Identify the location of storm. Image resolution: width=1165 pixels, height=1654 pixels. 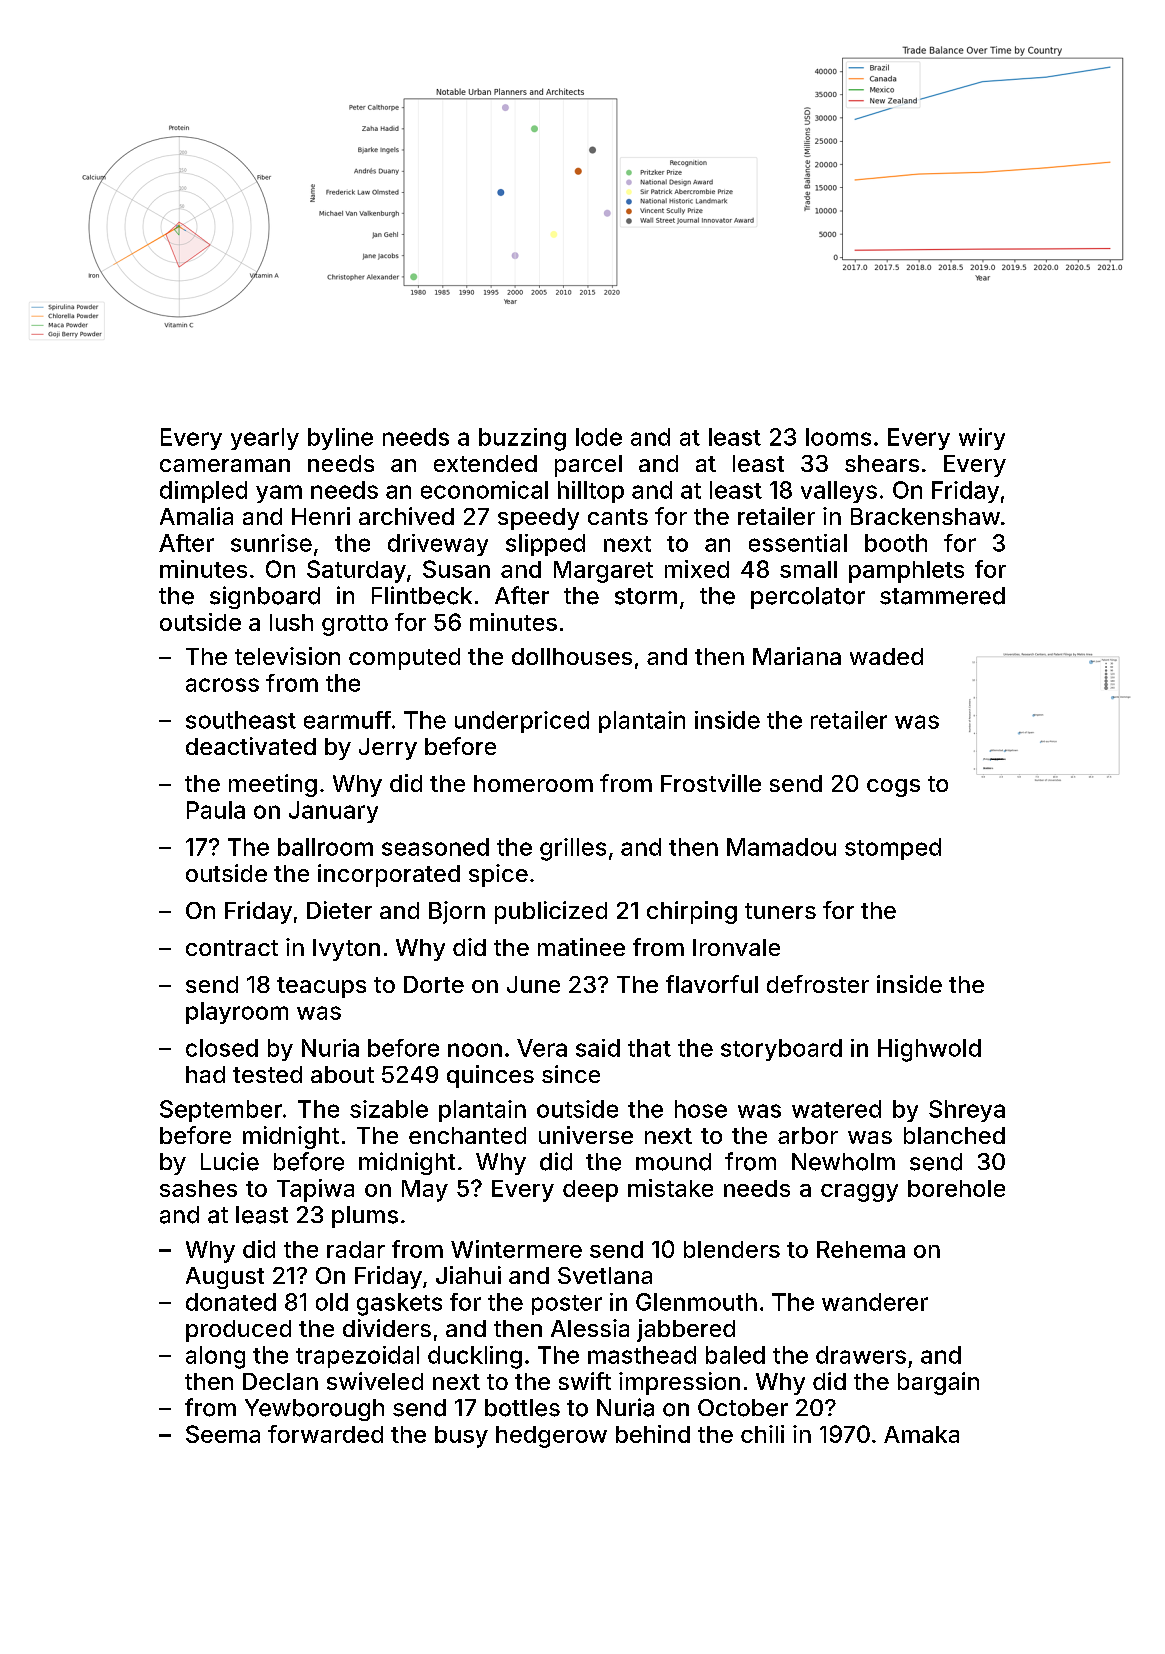
(646, 596).
